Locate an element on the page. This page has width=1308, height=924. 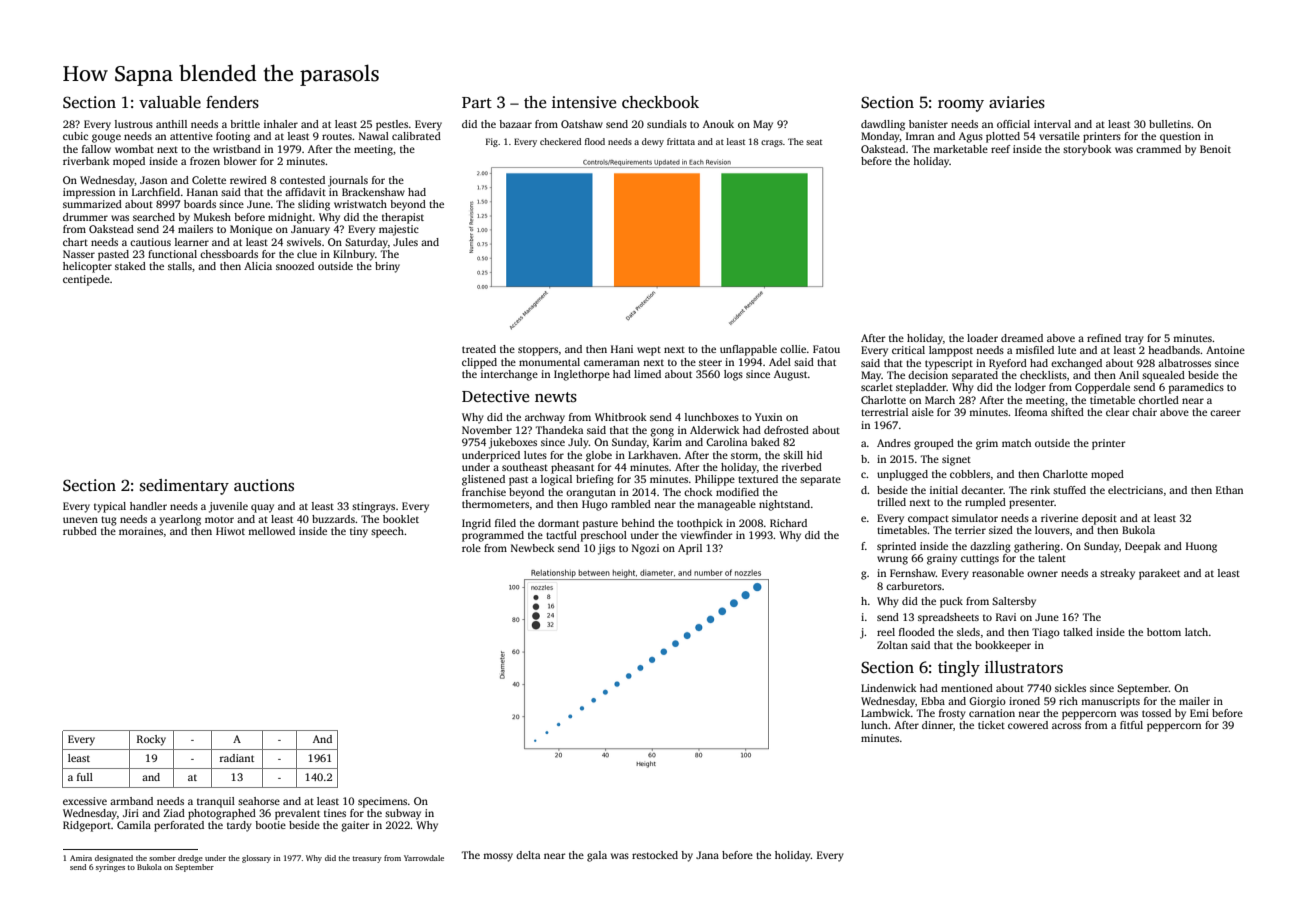
crammed is located at coordinates (1158, 149).
